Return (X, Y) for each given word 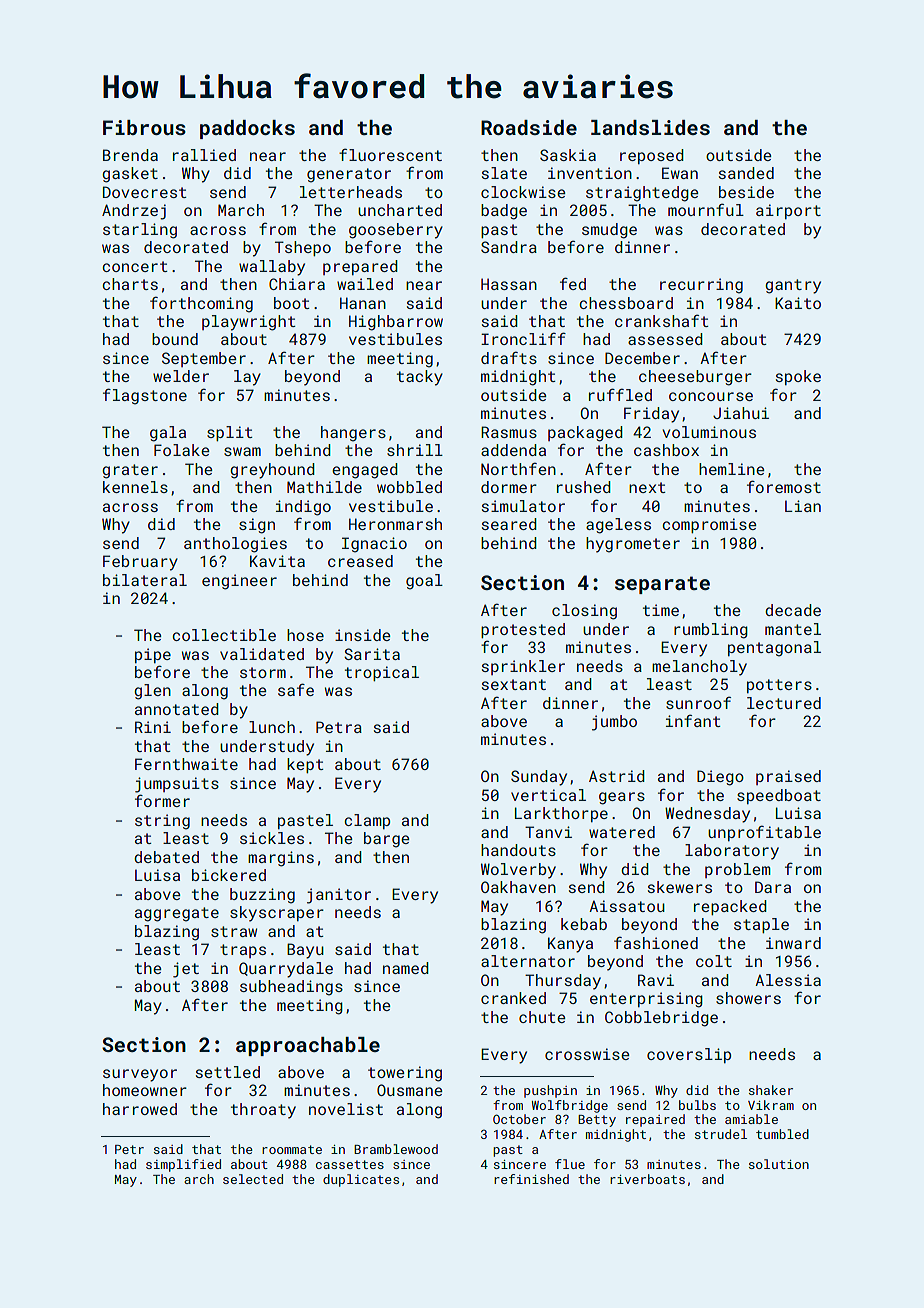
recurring (701, 286)
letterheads (351, 192)
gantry (793, 286)
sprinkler (523, 667)
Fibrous (144, 127)
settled (228, 1072)
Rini (153, 727)
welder (181, 376)
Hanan (363, 303)
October (519, 1119)
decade (793, 610)
